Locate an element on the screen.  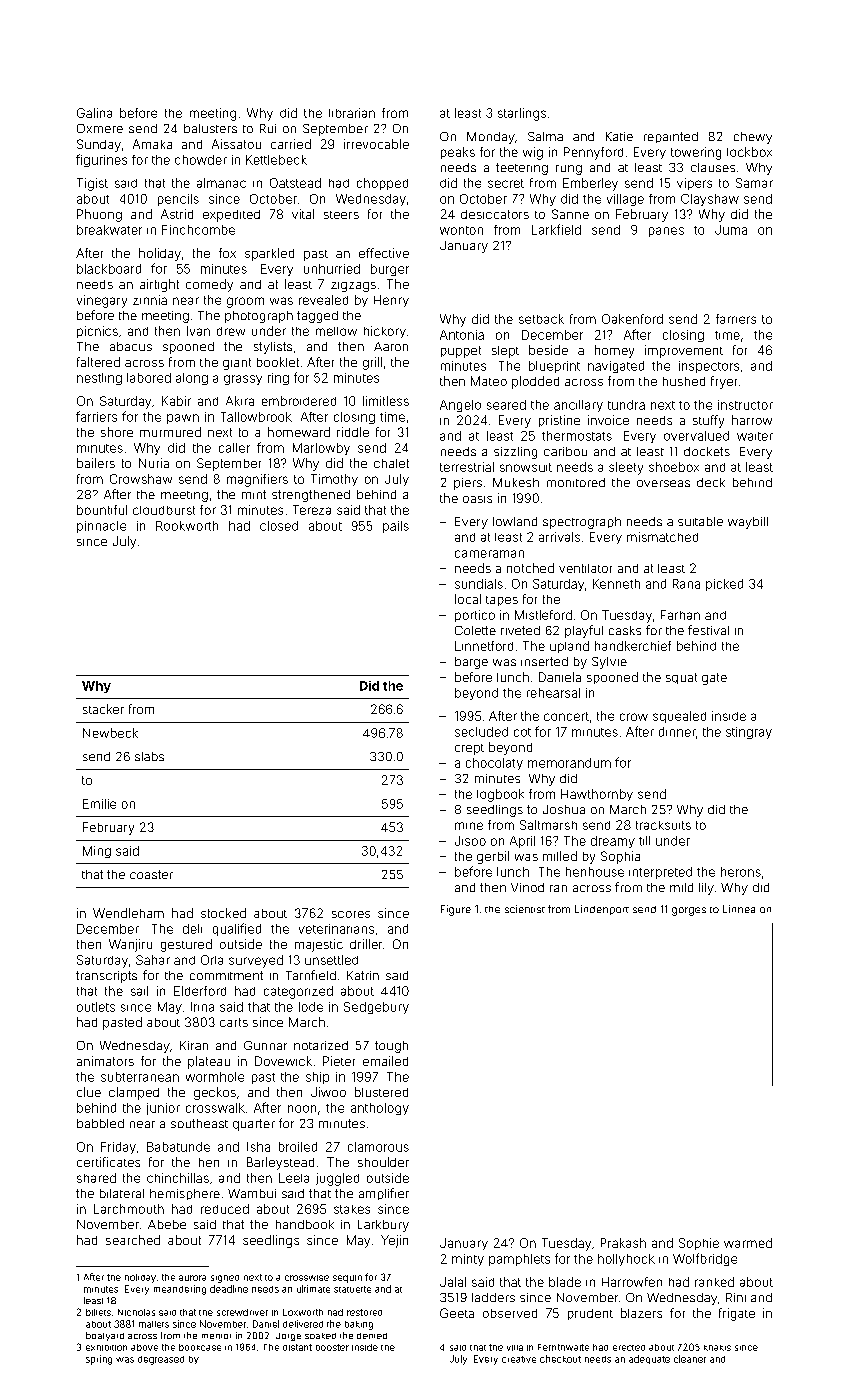
dinner is located at coordinates (677, 732).
